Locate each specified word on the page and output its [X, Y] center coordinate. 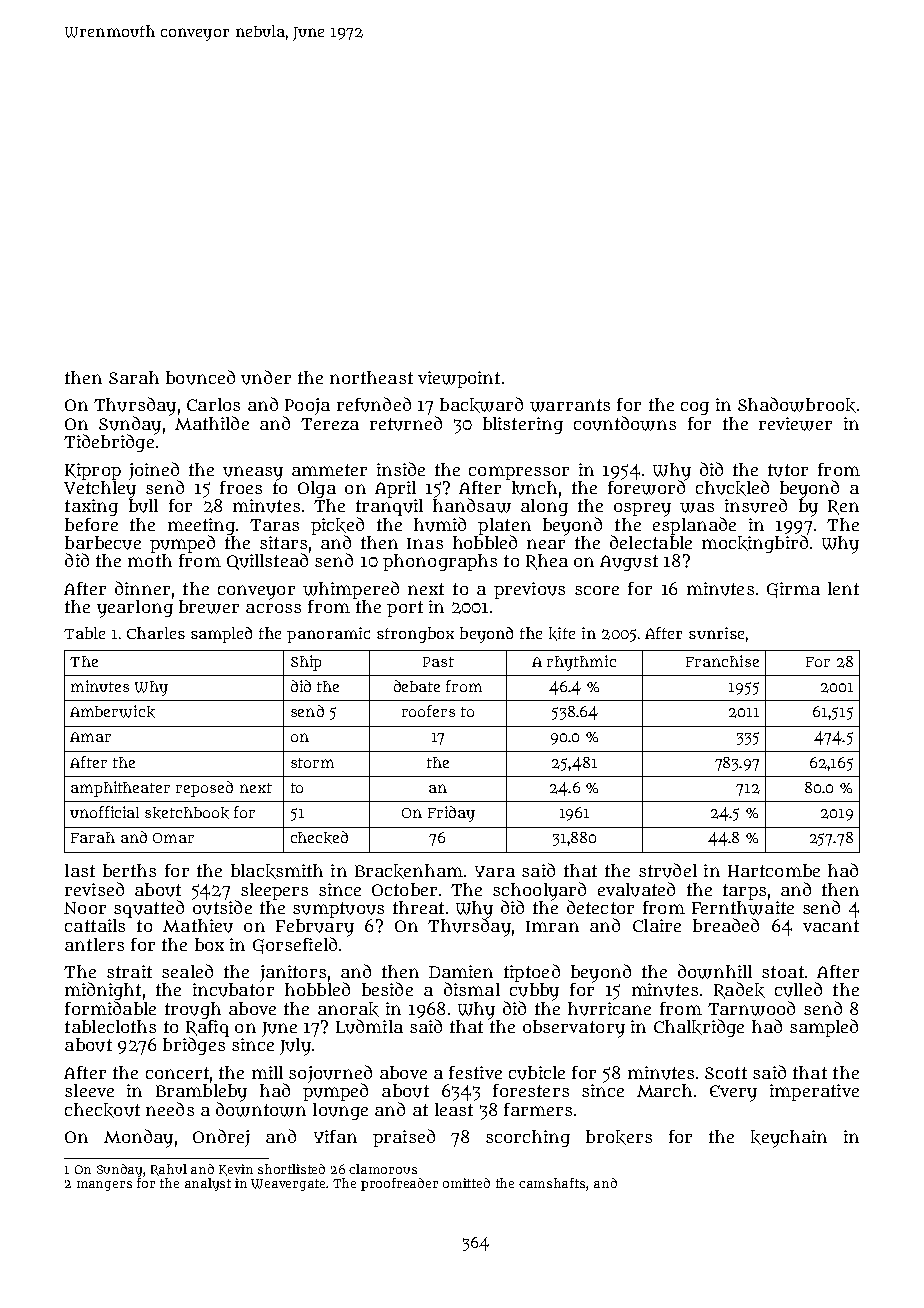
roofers [428, 711]
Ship [306, 663]
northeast [371, 377]
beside [387, 989]
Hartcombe [774, 870]
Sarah [134, 377]
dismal [472, 989]
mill [267, 1072]
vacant [831, 926]
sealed [187, 971]
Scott [726, 1073]
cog [695, 408]
